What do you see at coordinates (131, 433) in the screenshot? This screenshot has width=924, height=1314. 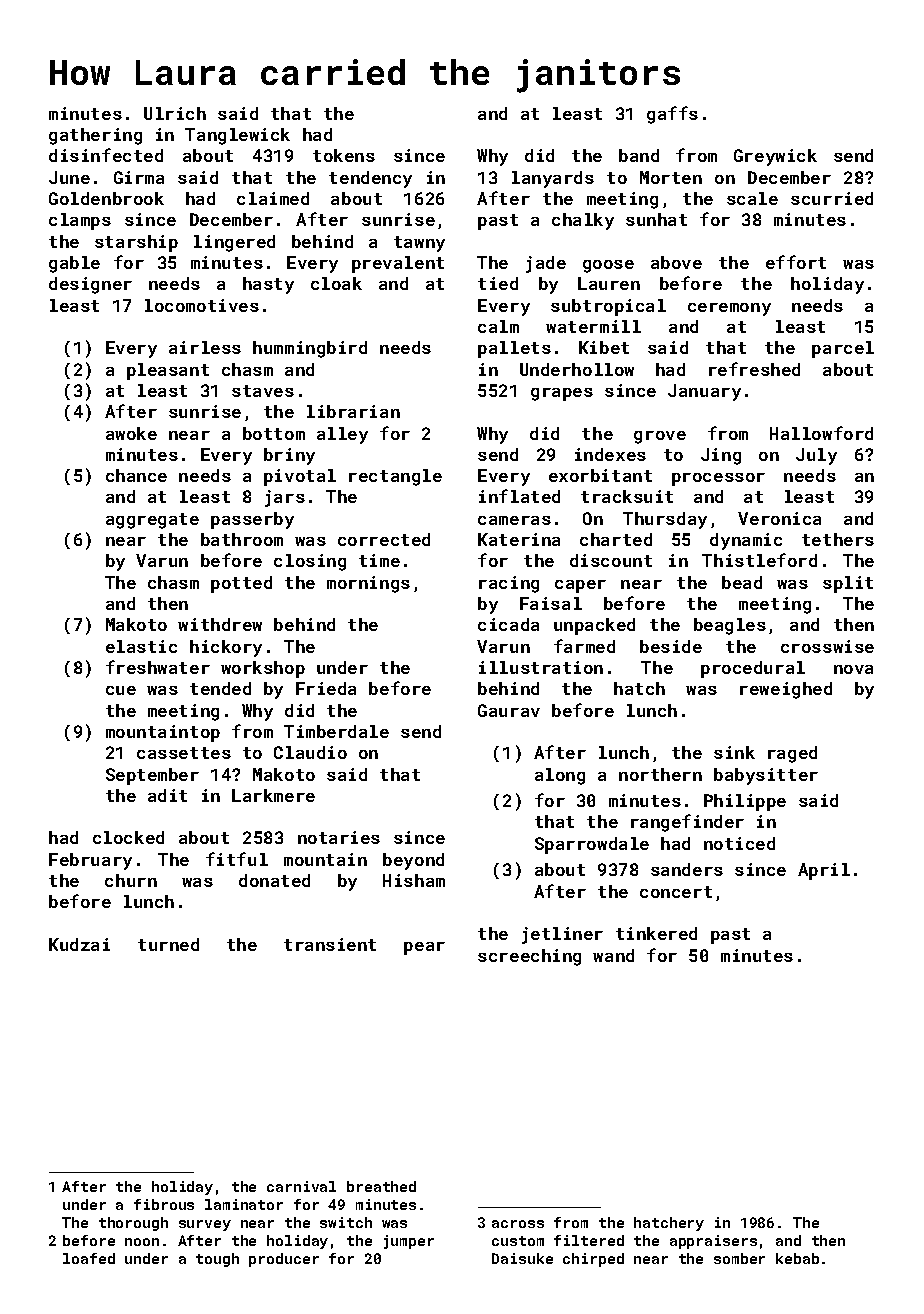 I see `awoke` at bounding box center [131, 433].
